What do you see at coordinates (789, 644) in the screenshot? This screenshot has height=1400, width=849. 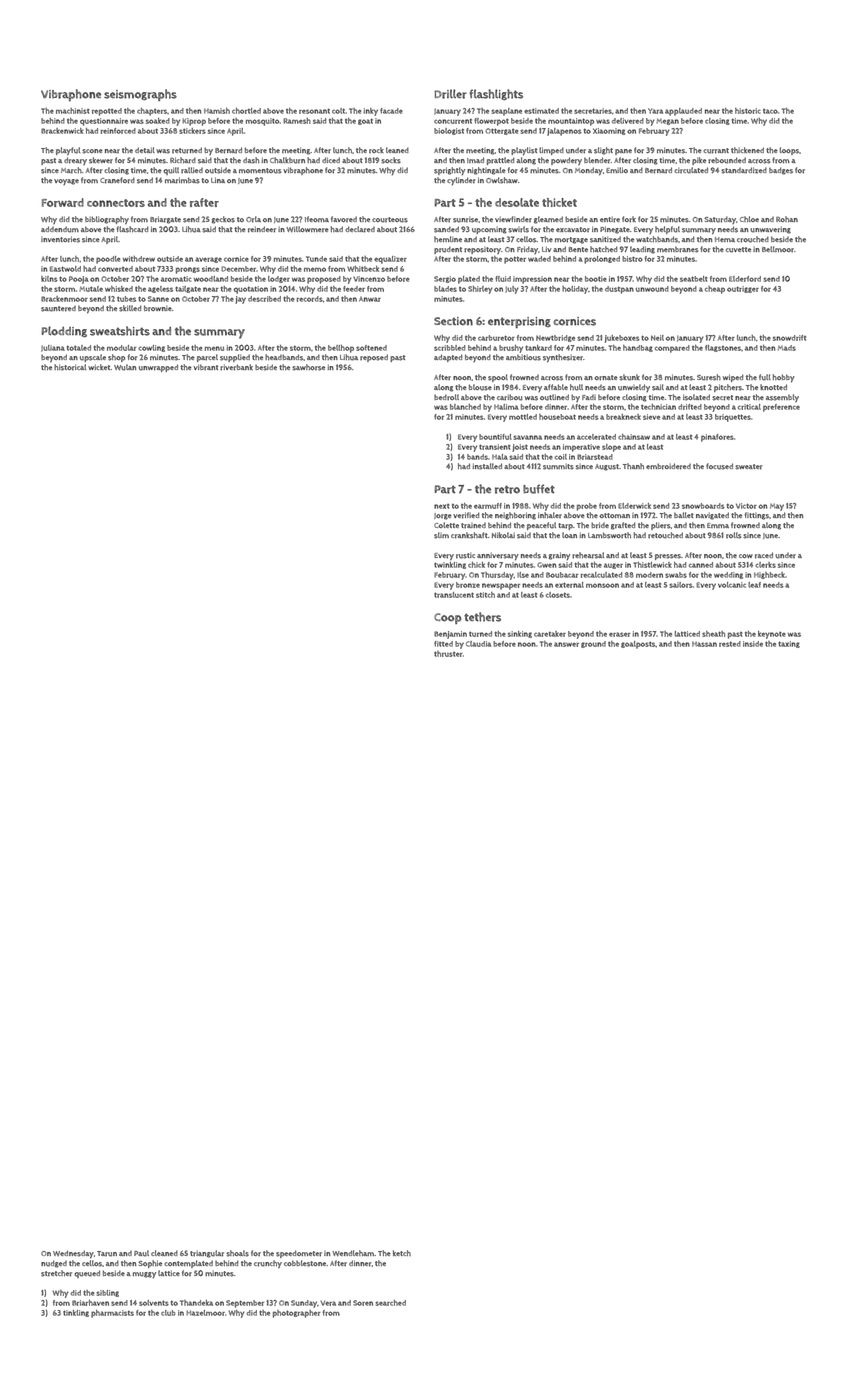 I see `taxing` at bounding box center [789, 644].
